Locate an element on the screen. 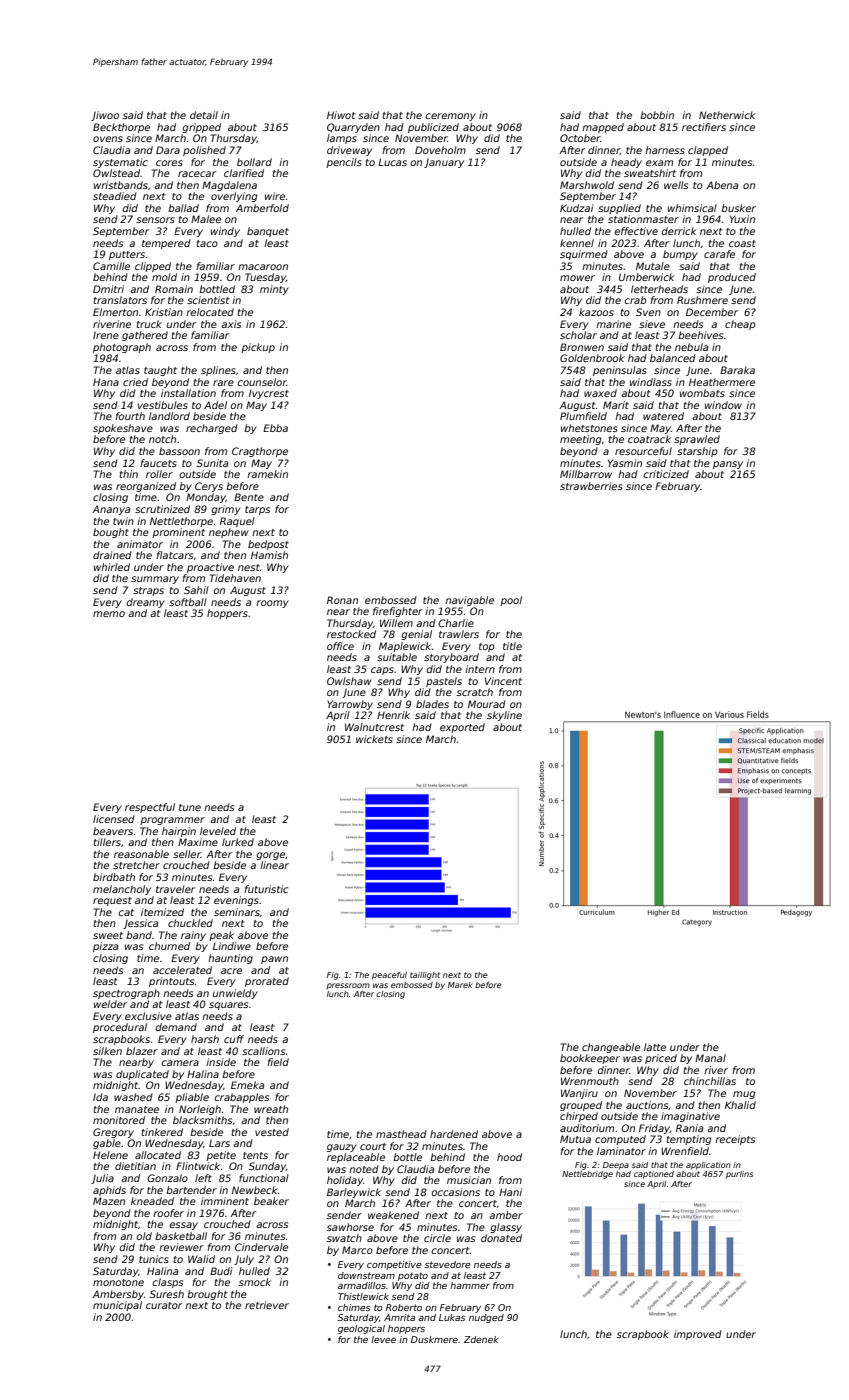 The height and width of the screenshot is (1400, 849). imaginative is located at coordinates (690, 1117).
